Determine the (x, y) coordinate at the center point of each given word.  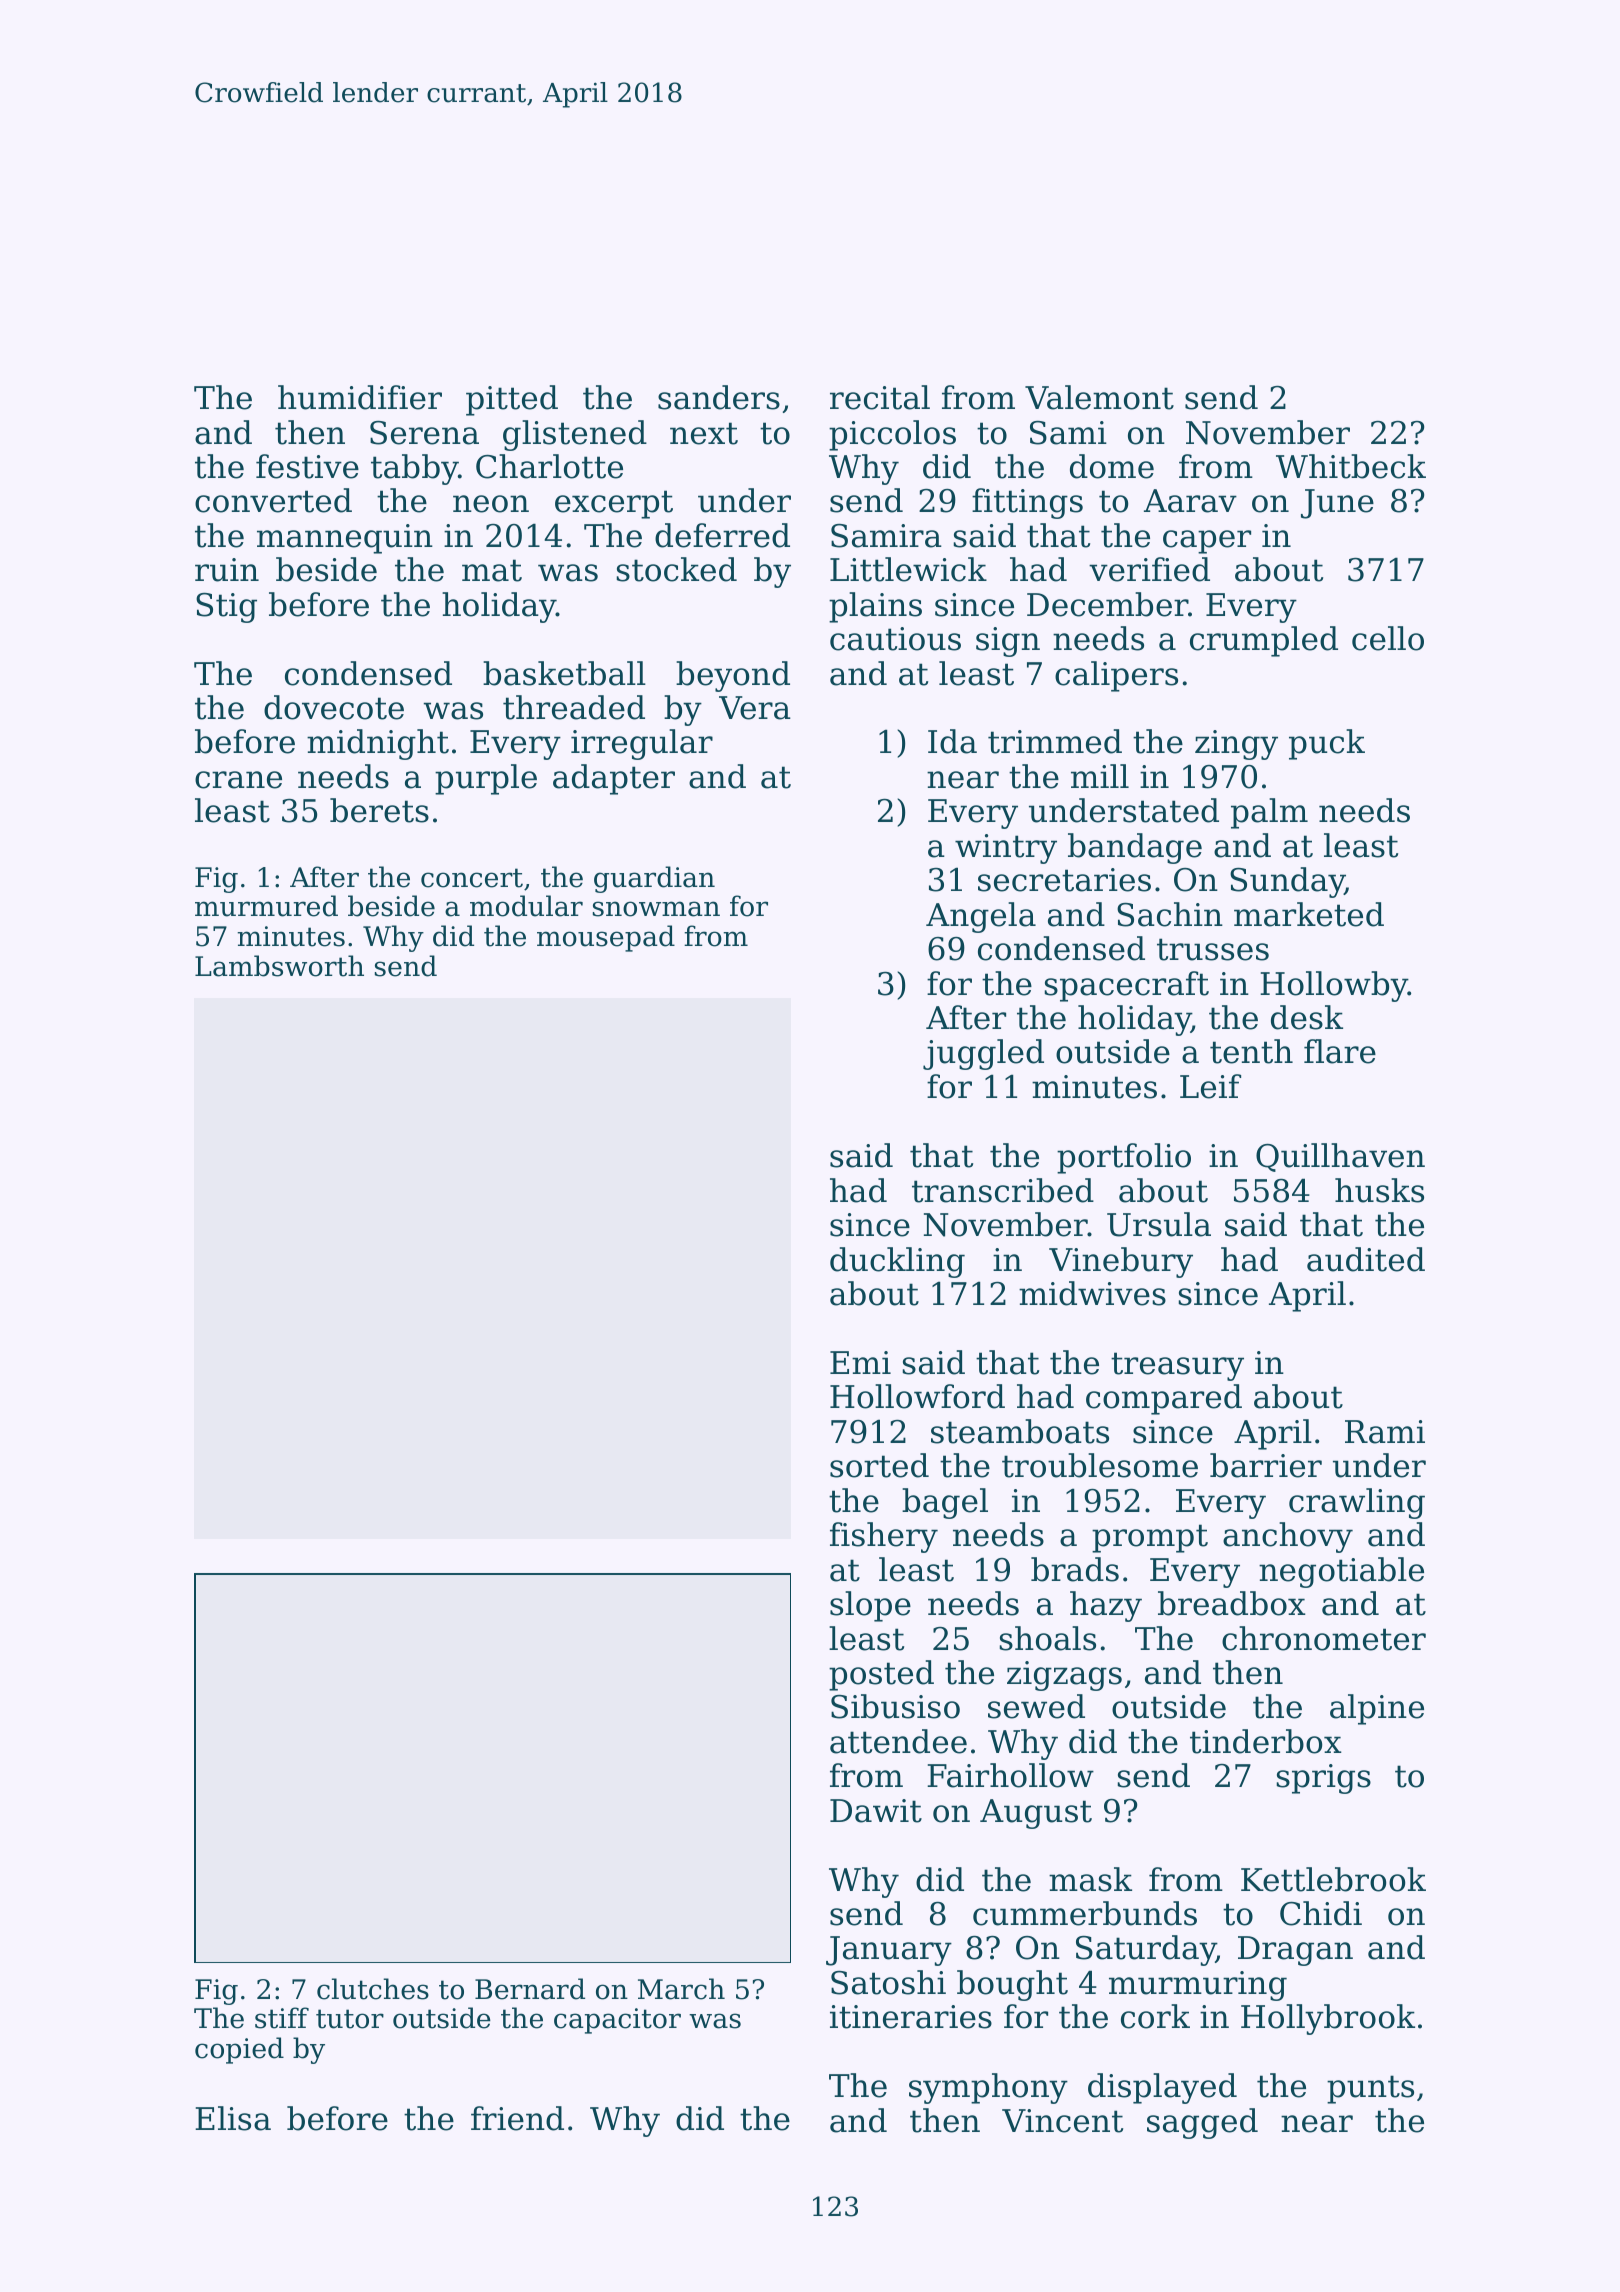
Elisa (233, 2118)
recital (880, 397)
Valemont (1099, 397)
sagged (1202, 2123)
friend (517, 2118)
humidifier (360, 397)
